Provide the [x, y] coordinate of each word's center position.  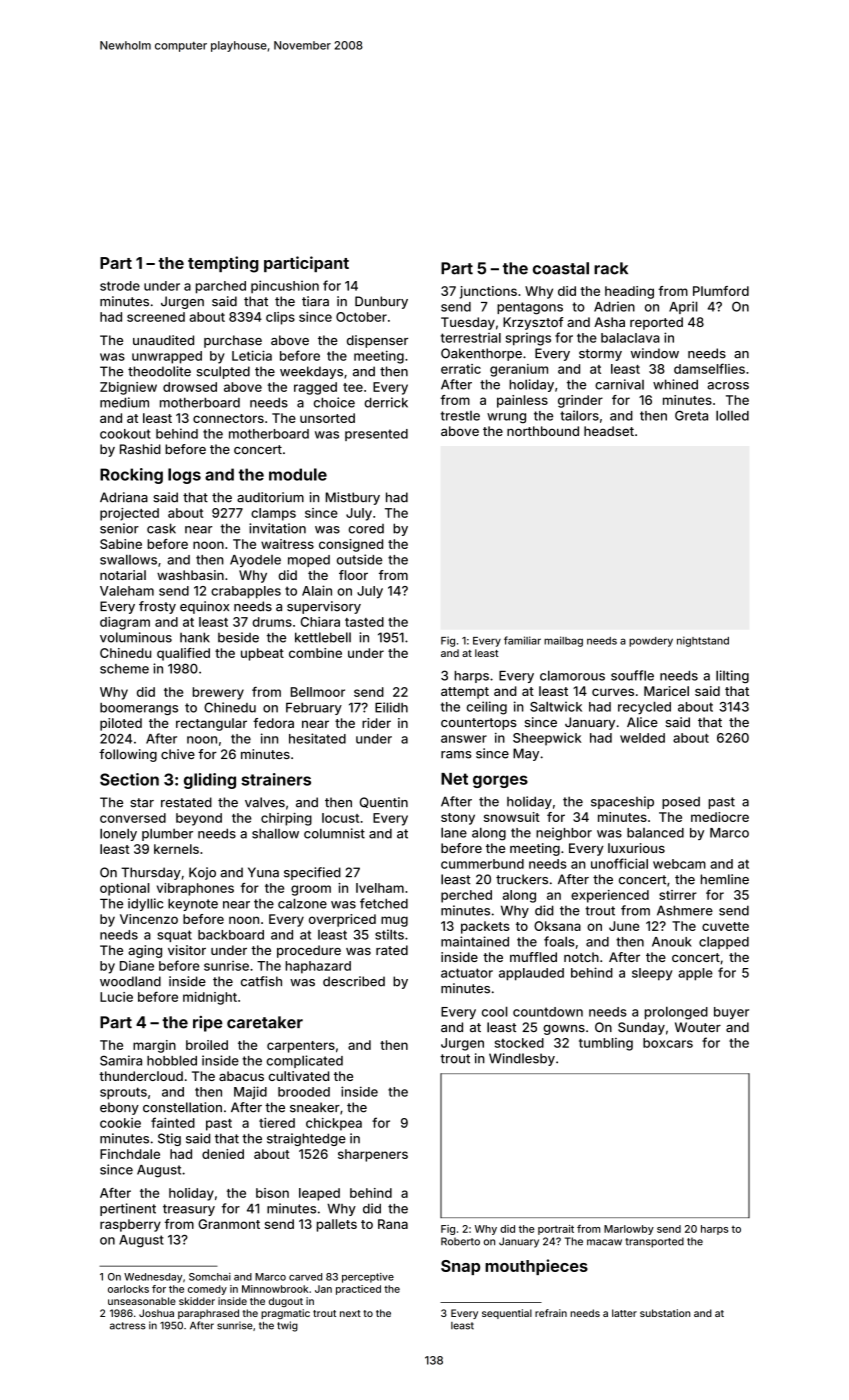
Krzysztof [533, 323]
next [350, 1313]
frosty [157, 607]
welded [642, 738]
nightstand [703, 641]
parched [221, 287]
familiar [522, 640]
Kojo [202, 873]
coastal [561, 268]
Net [454, 779]
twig [287, 1326]
